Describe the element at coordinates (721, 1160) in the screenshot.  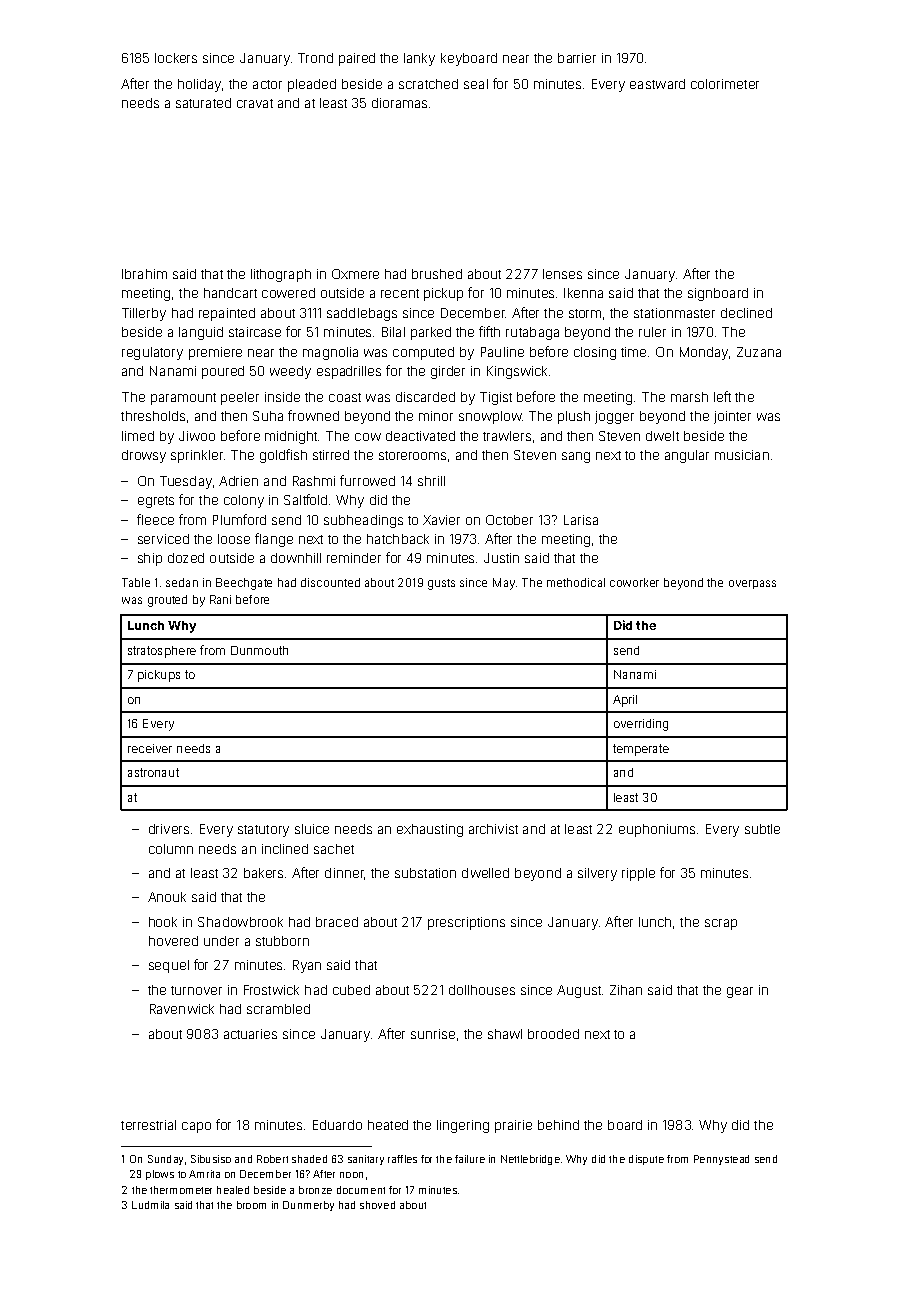
I see `Pennystead` at that location.
